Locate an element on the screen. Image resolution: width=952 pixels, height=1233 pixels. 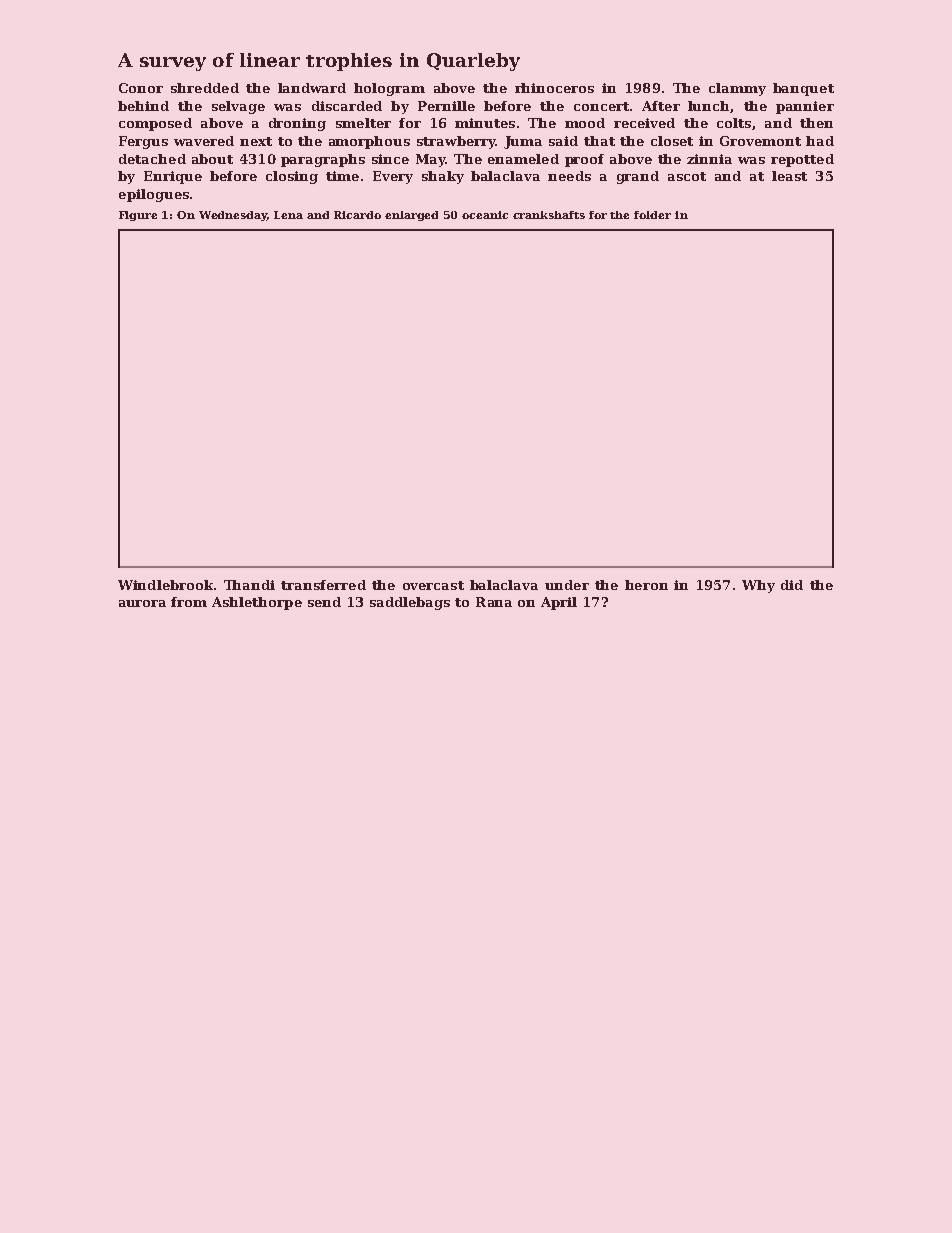
Figure is located at coordinates (138, 216).
